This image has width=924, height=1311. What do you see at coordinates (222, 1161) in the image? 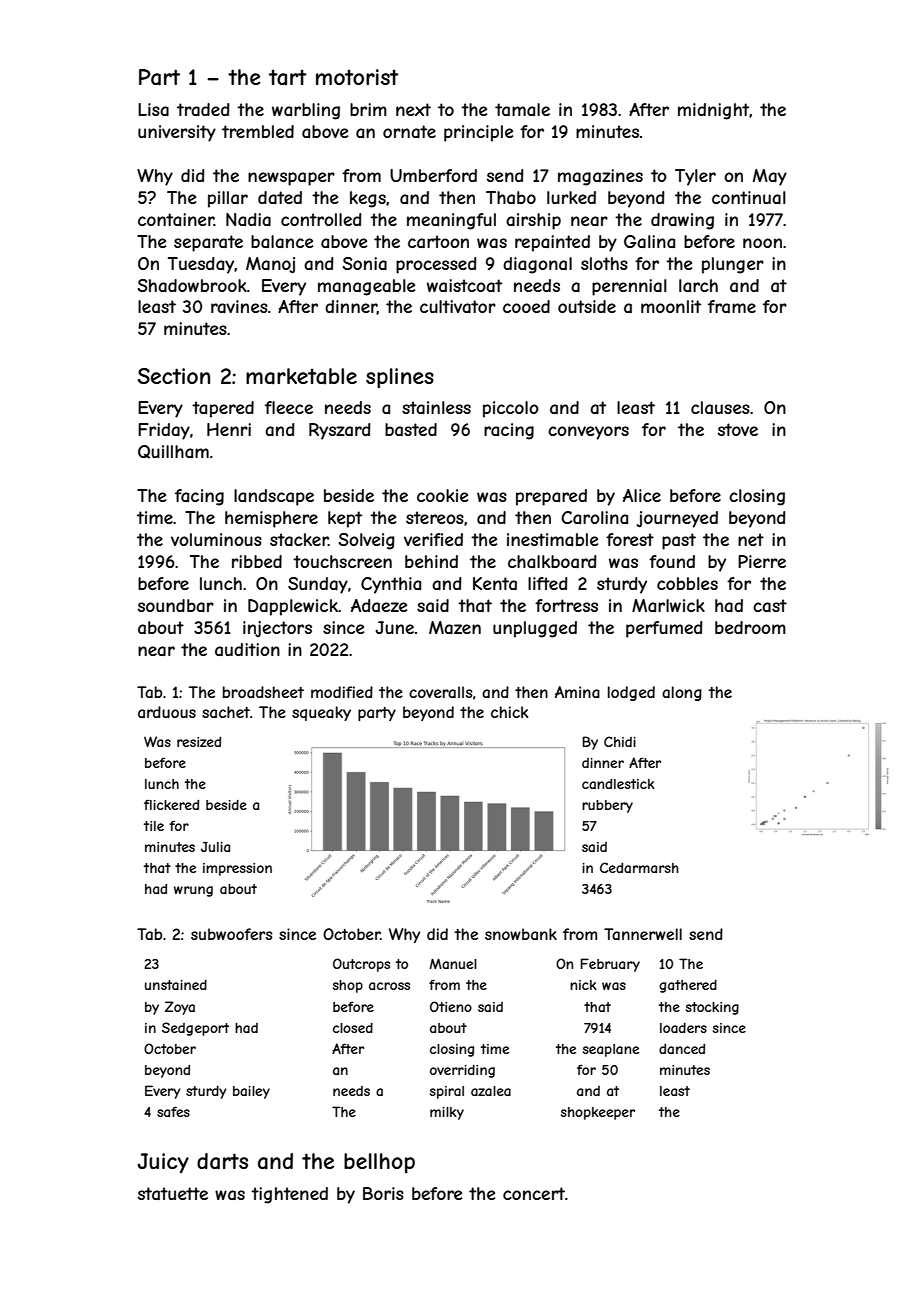
I see `darts` at bounding box center [222, 1161].
